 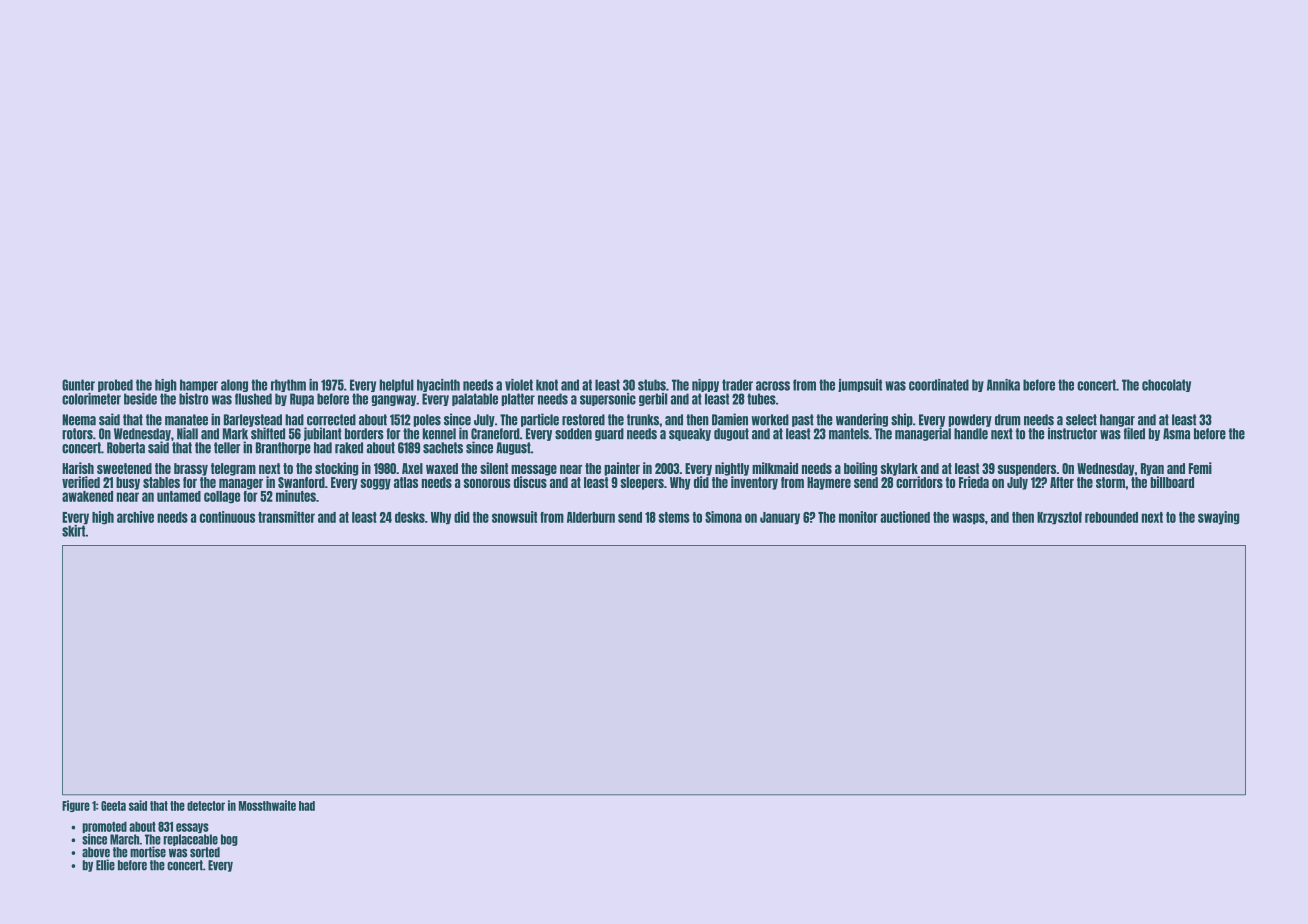 I want to click on powdery, so click(x=970, y=420).
